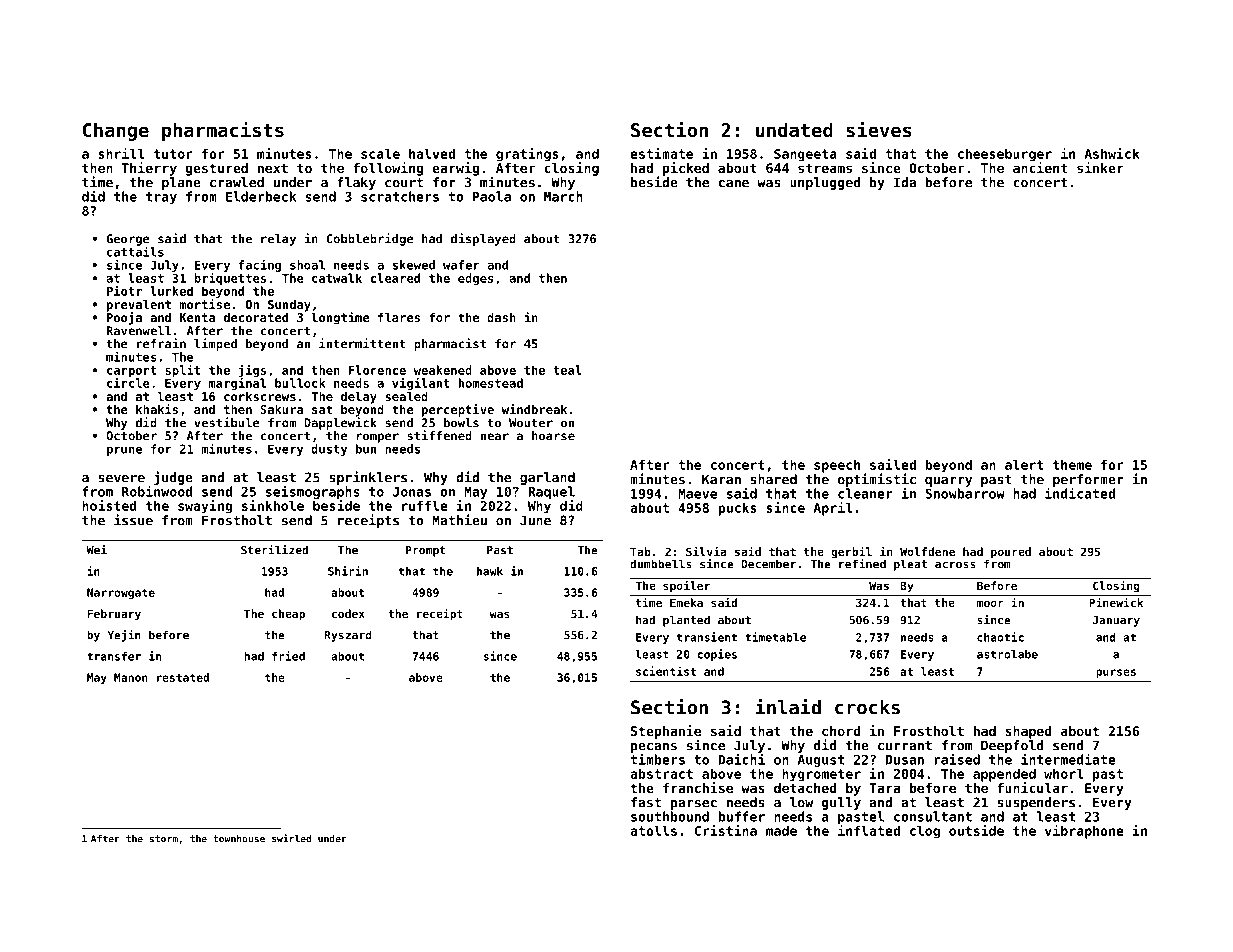 The width and height of the document is (1233, 952). Describe the element at coordinates (567, 370) in the document. I see `teal` at that location.
